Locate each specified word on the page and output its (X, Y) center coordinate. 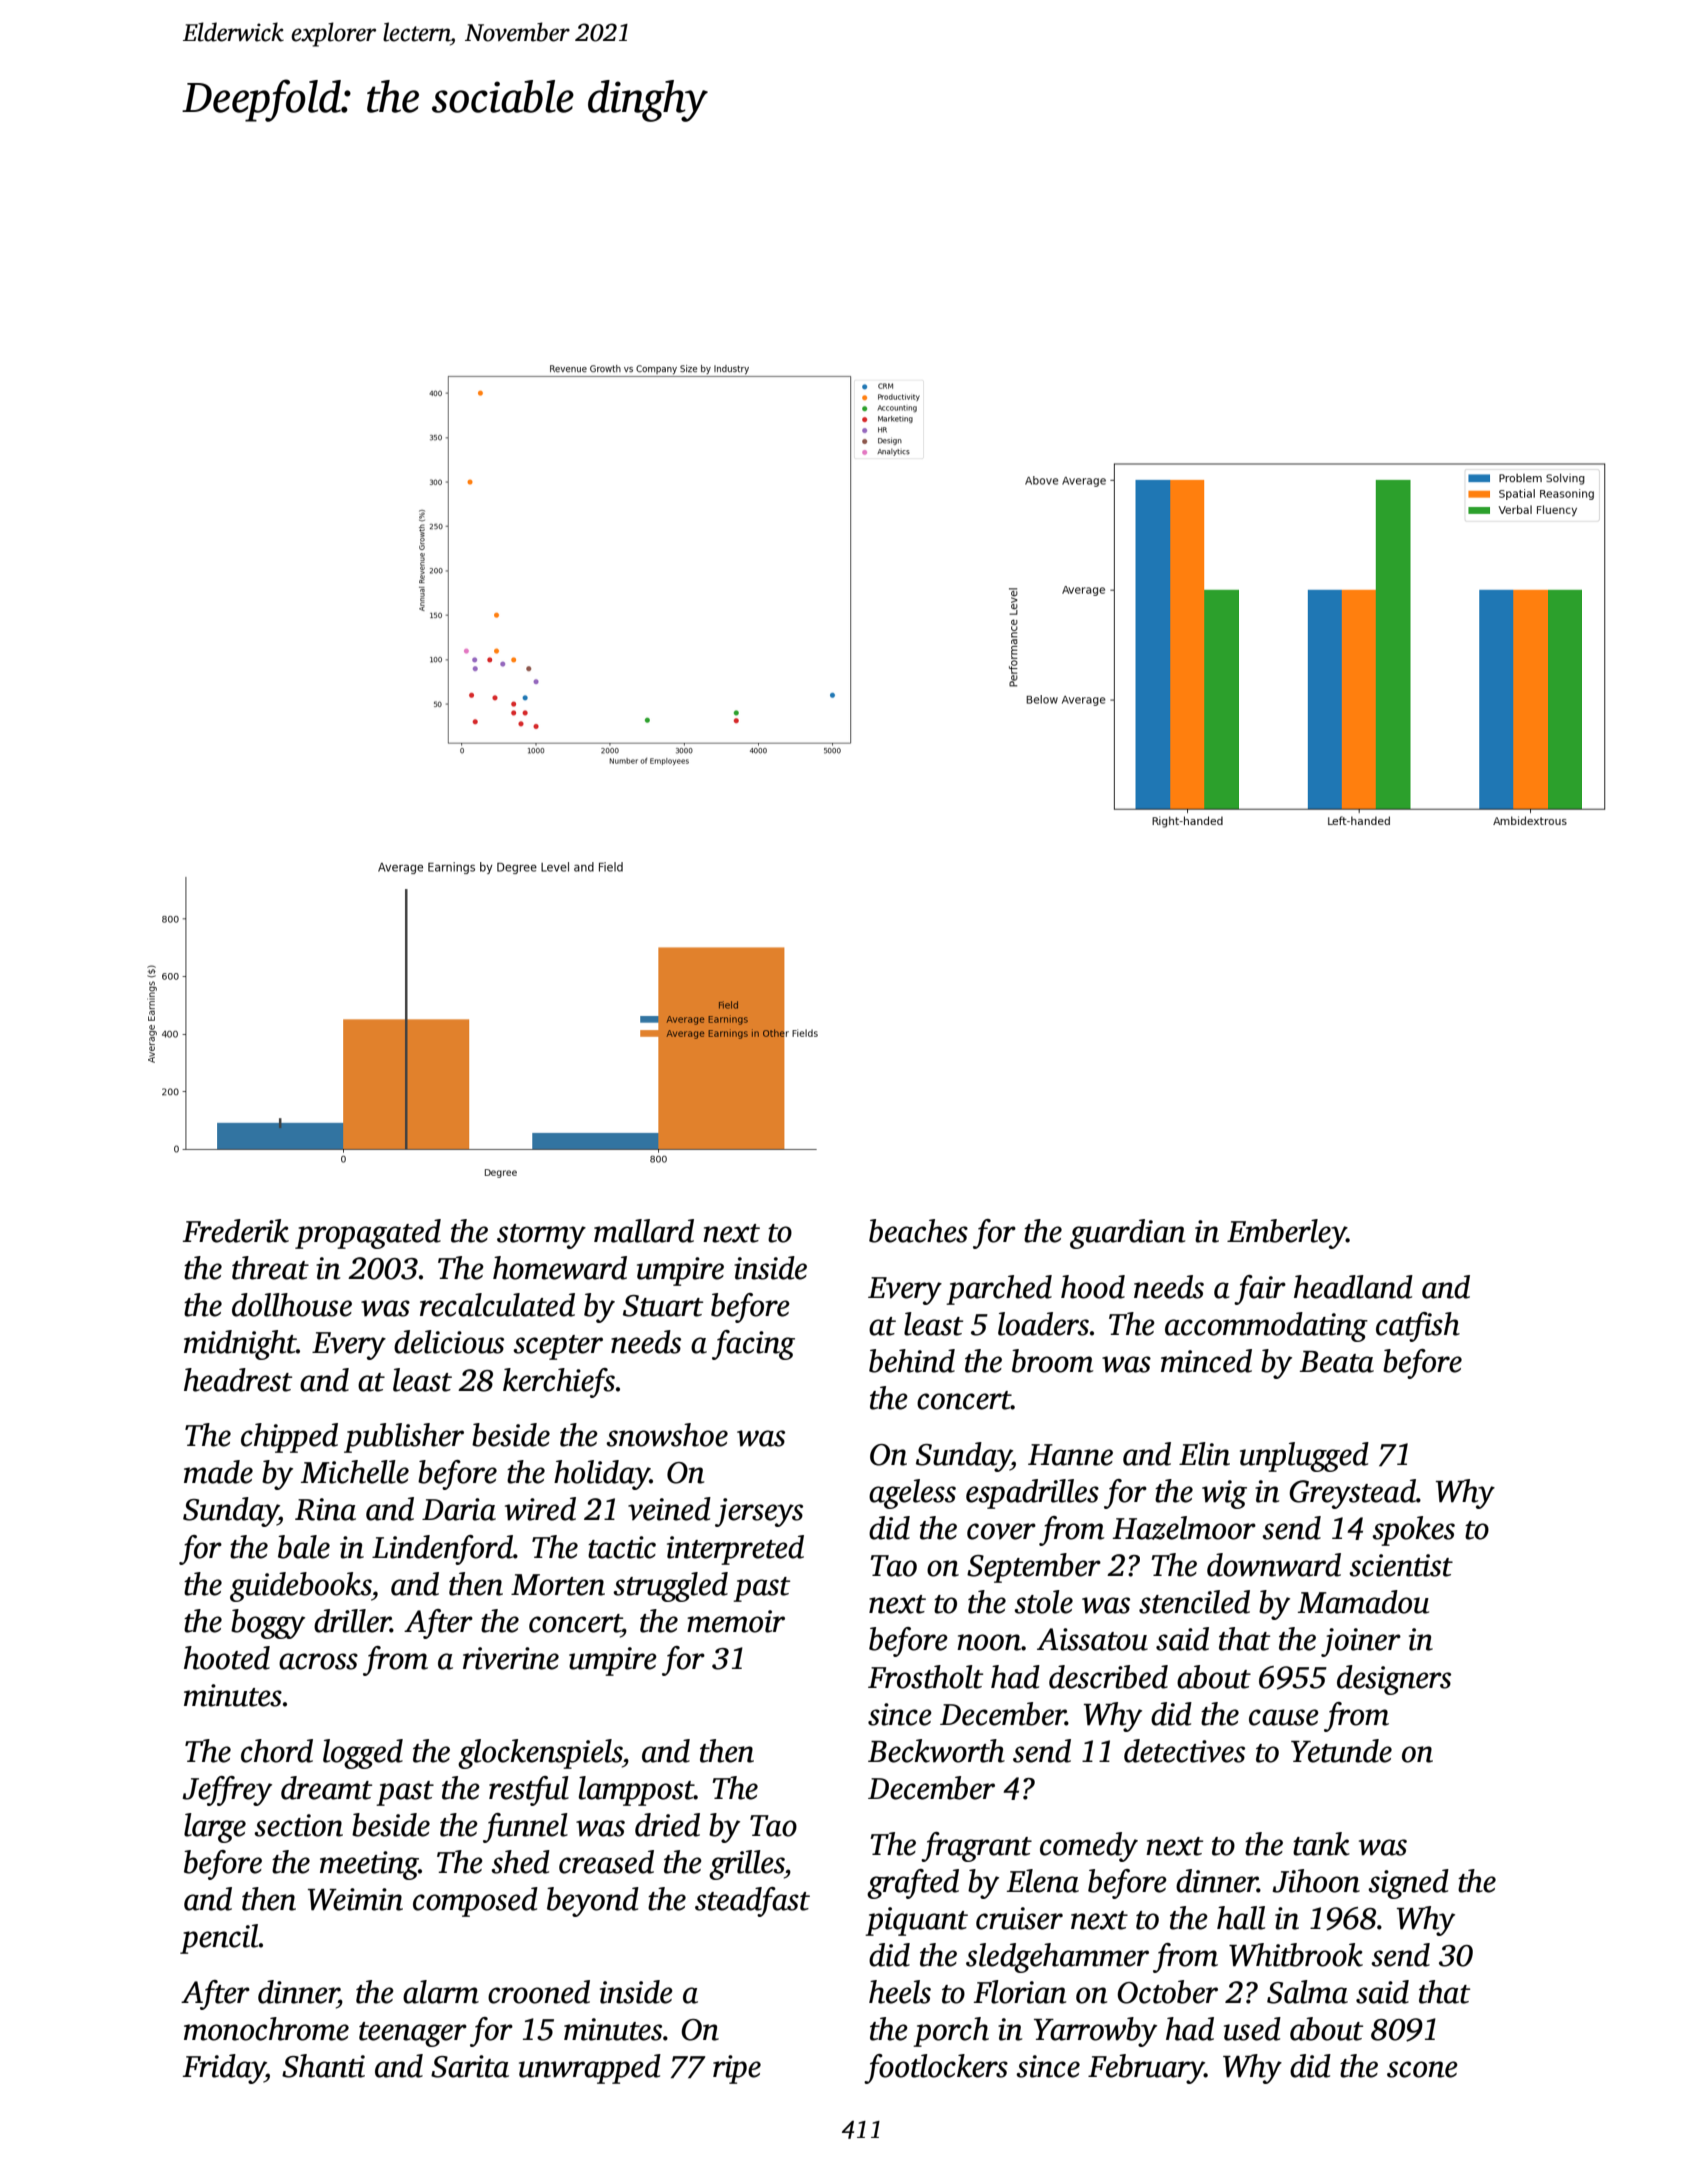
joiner (1361, 1642)
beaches (918, 1231)
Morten (558, 1585)
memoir (736, 1621)
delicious (449, 1342)
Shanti (323, 2066)
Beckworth (936, 1751)
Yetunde (1341, 1751)
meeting (369, 1865)
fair (1260, 1290)
